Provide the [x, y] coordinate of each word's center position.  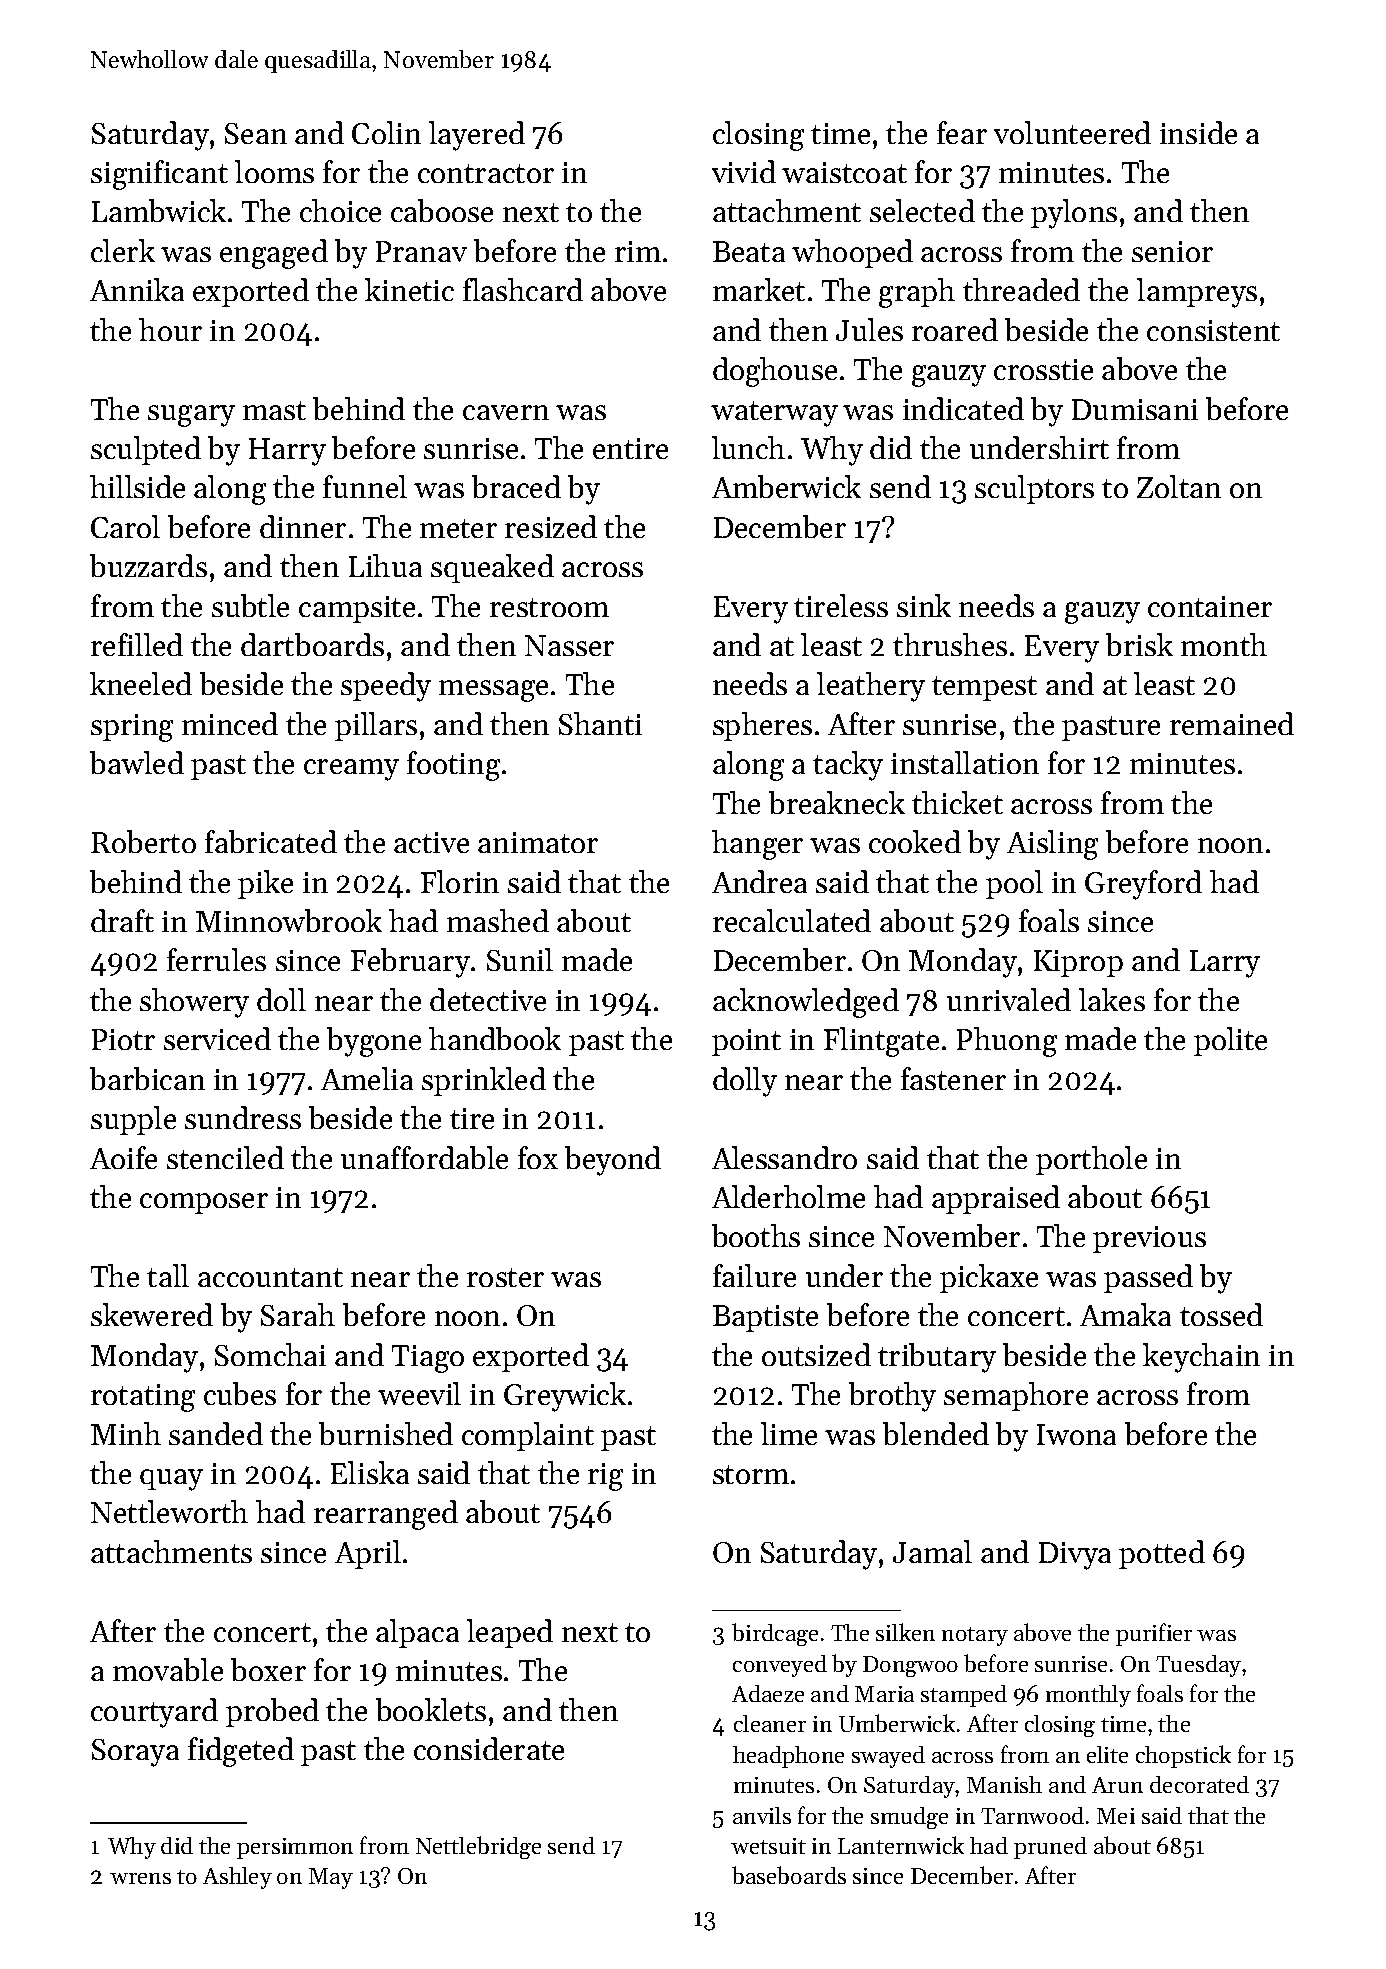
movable [168, 1669]
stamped [964, 1696]
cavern [506, 412]
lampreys [1197, 293]
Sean [256, 133]
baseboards [789, 1875]
